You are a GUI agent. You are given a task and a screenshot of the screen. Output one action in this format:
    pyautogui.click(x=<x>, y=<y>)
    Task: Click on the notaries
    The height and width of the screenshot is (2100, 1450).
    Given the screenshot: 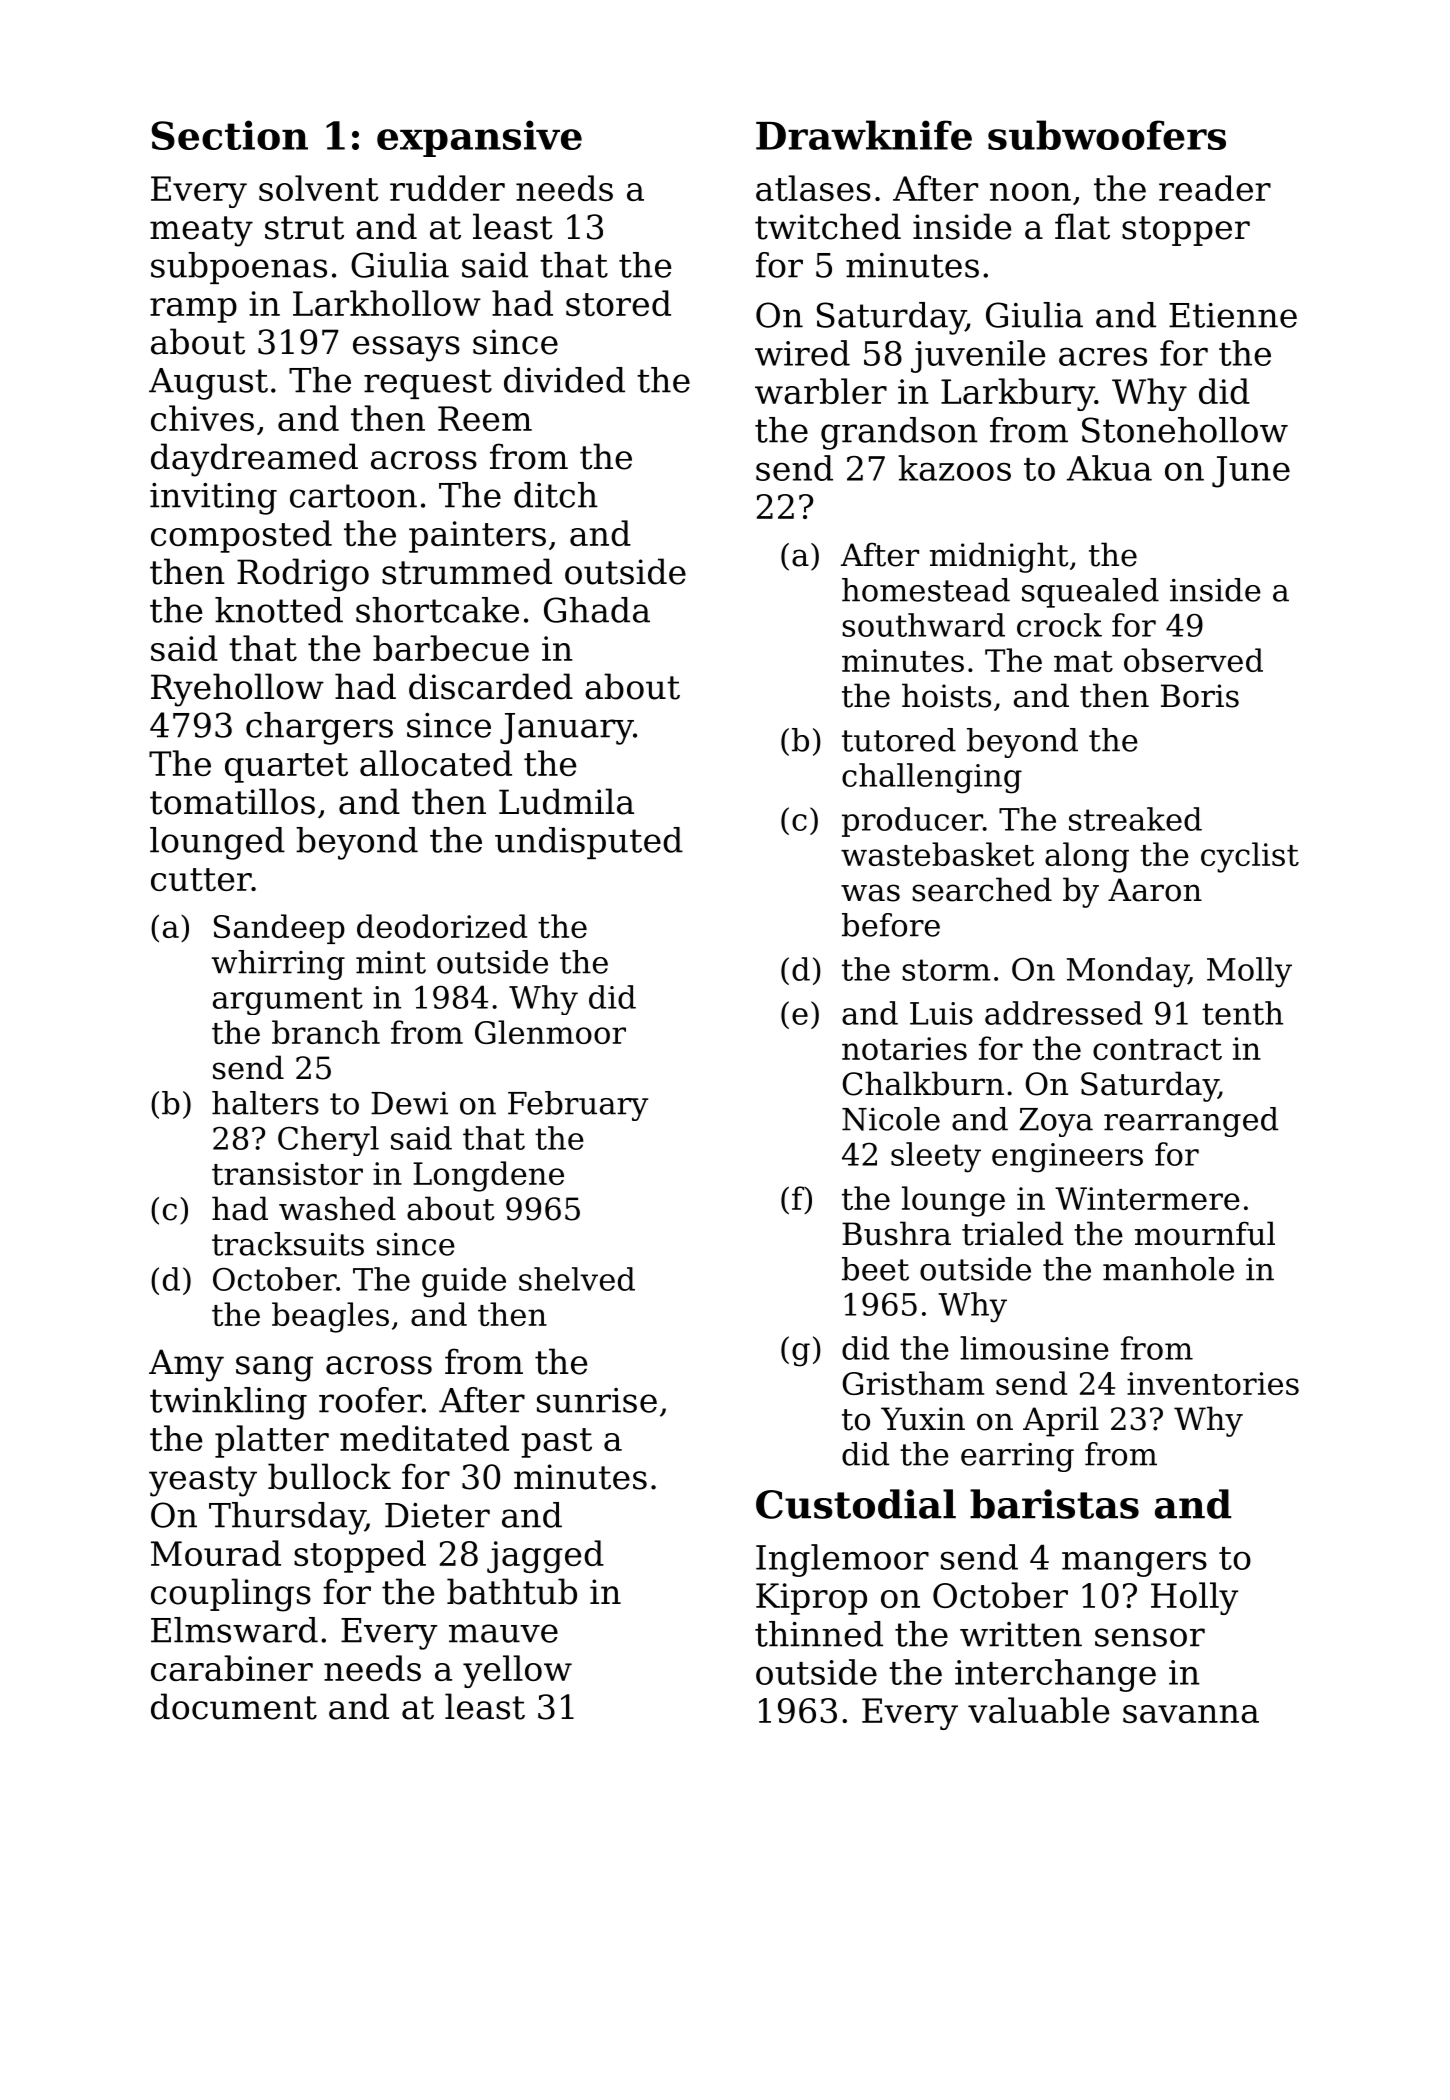 What is the action you would take?
    pyautogui.click(x=904, y=1048)
